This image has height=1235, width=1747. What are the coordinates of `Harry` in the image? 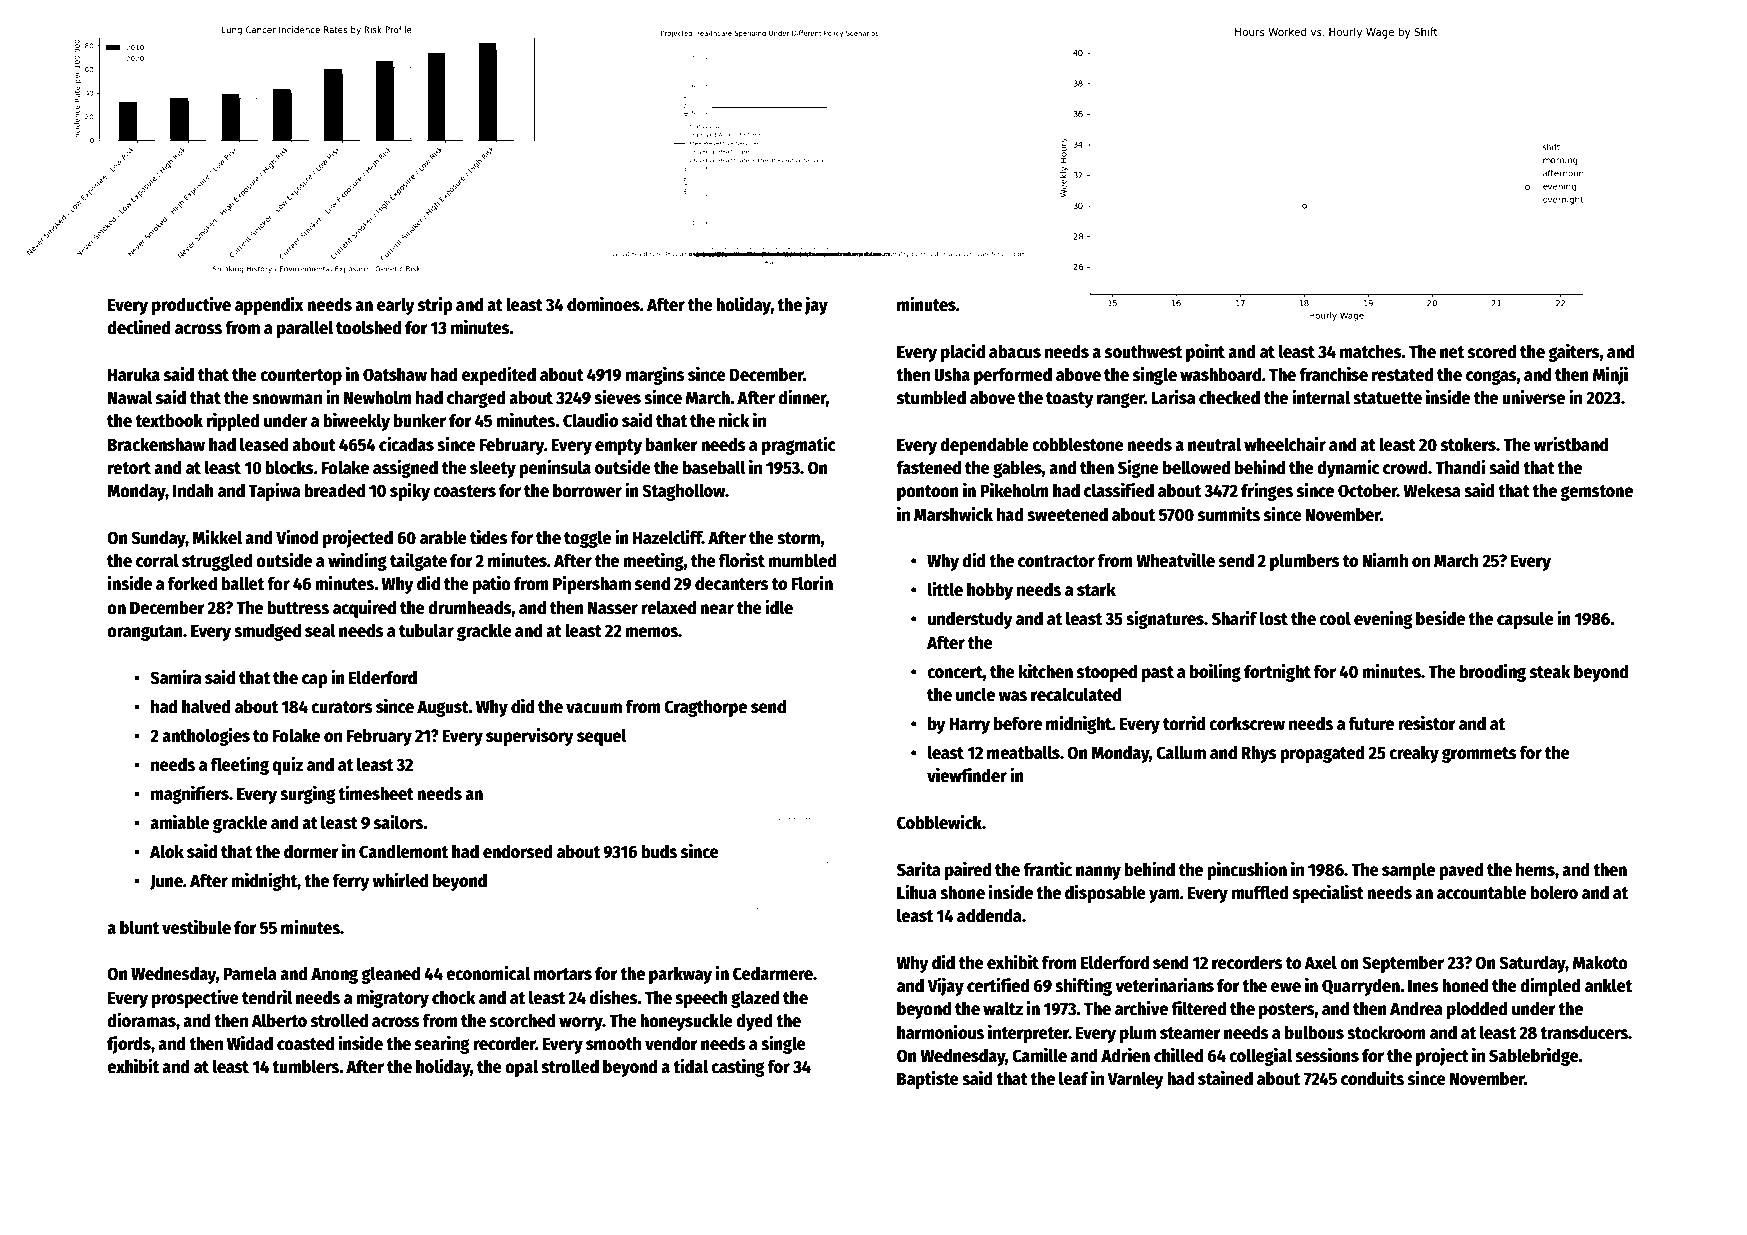 It's located at (969, 726).
